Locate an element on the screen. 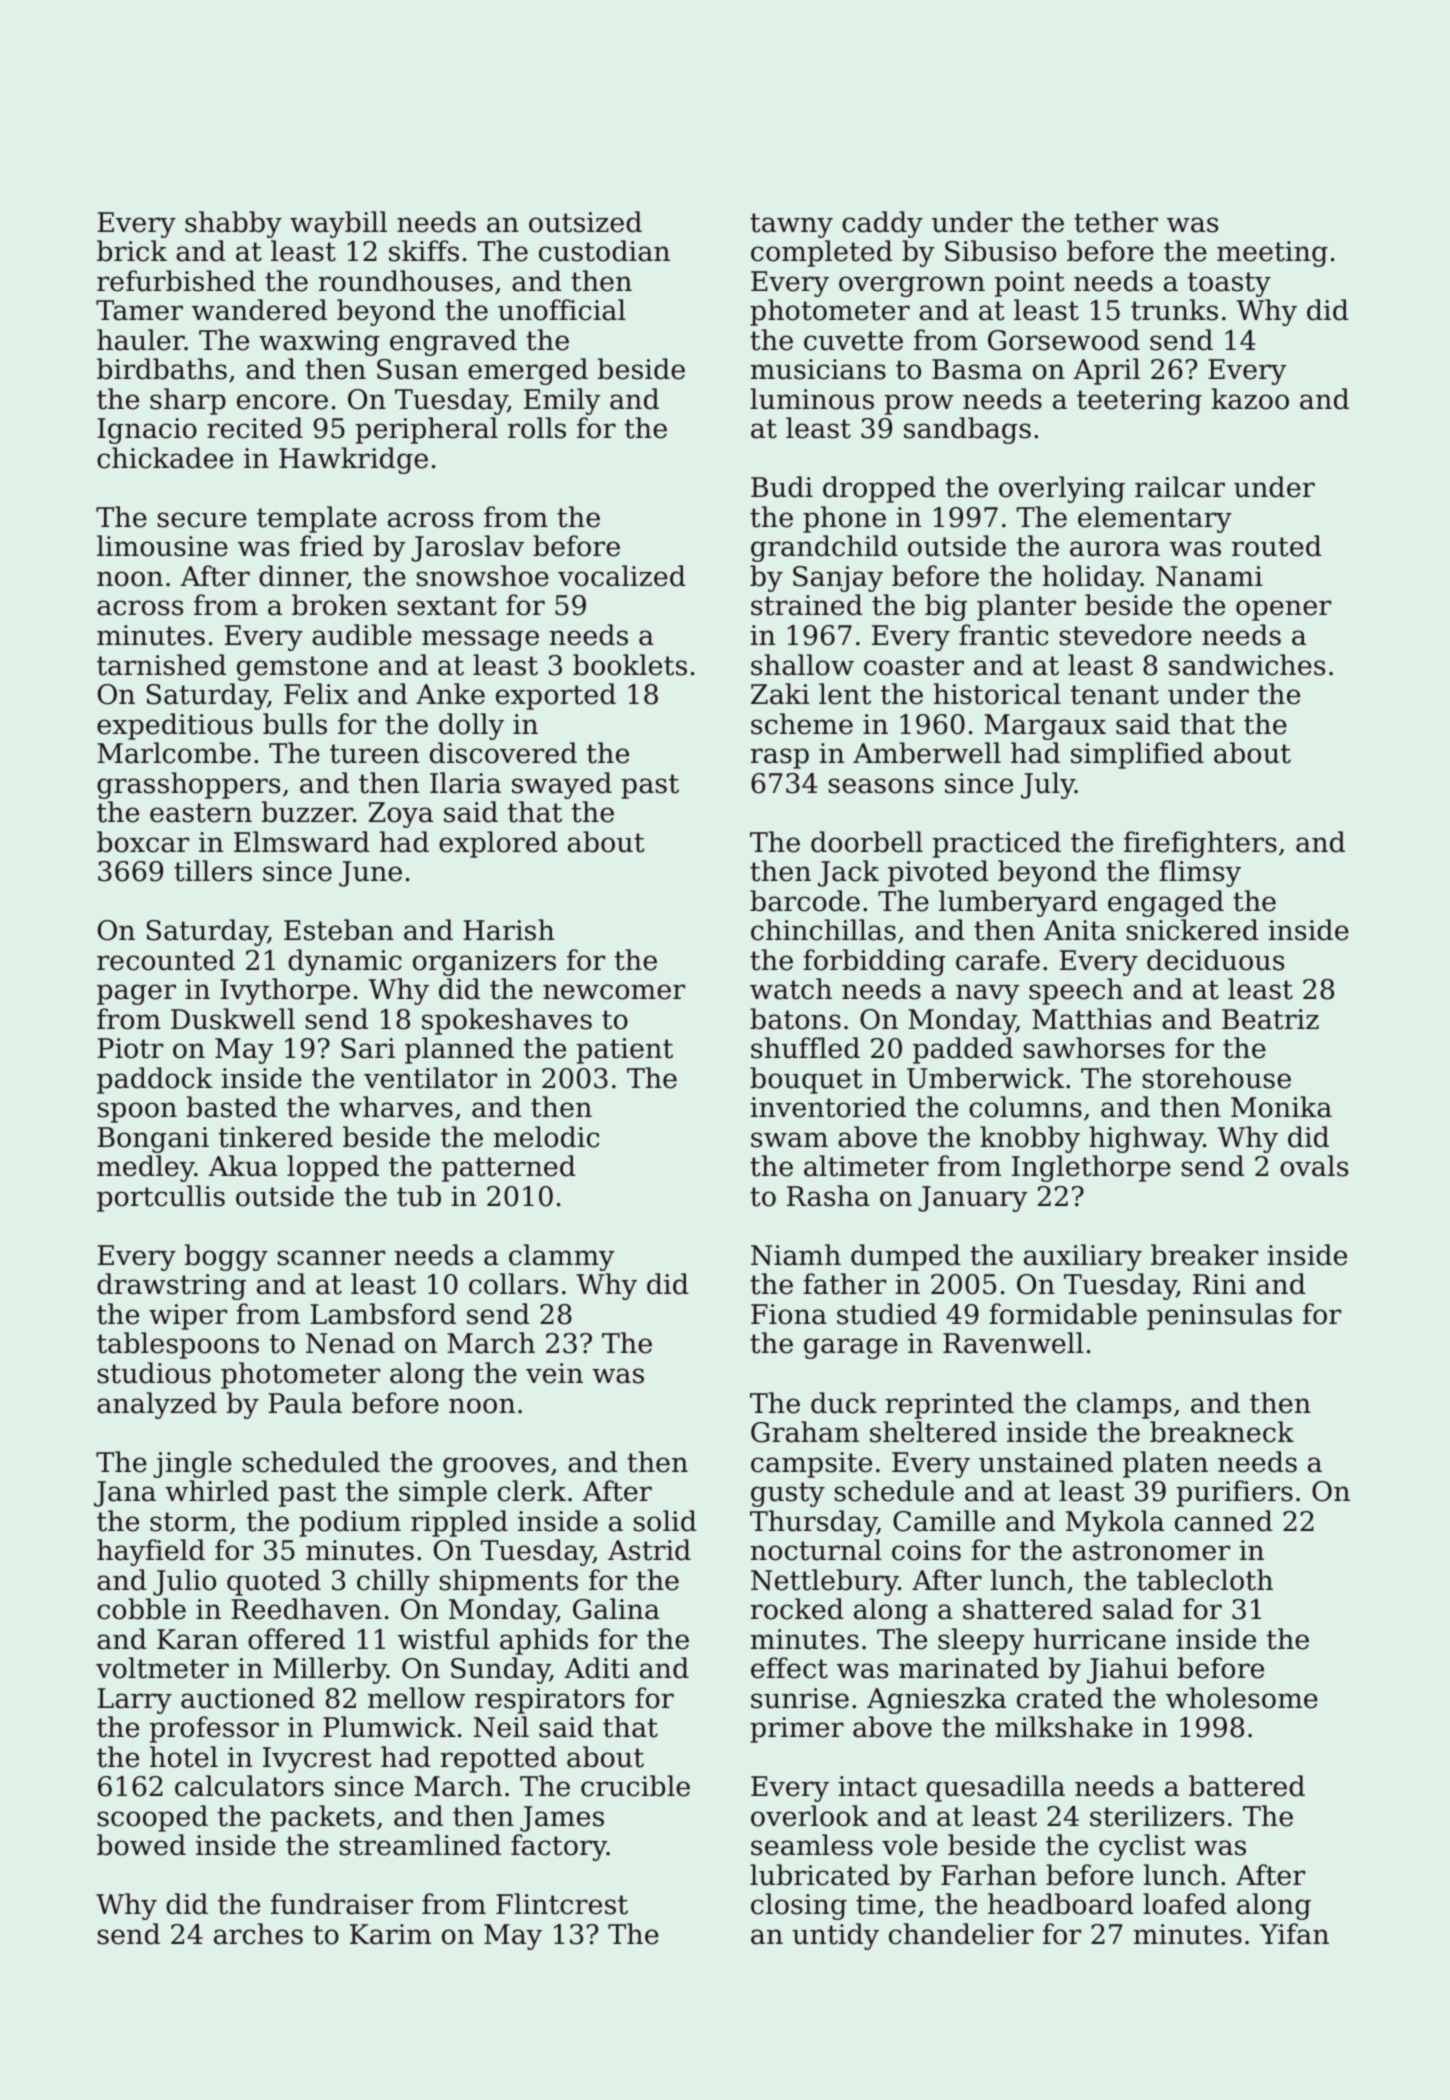 Image resolution: width=1450 pixels, height=2100 pixels. sandwiches is located at coordinates (1247, 665).
